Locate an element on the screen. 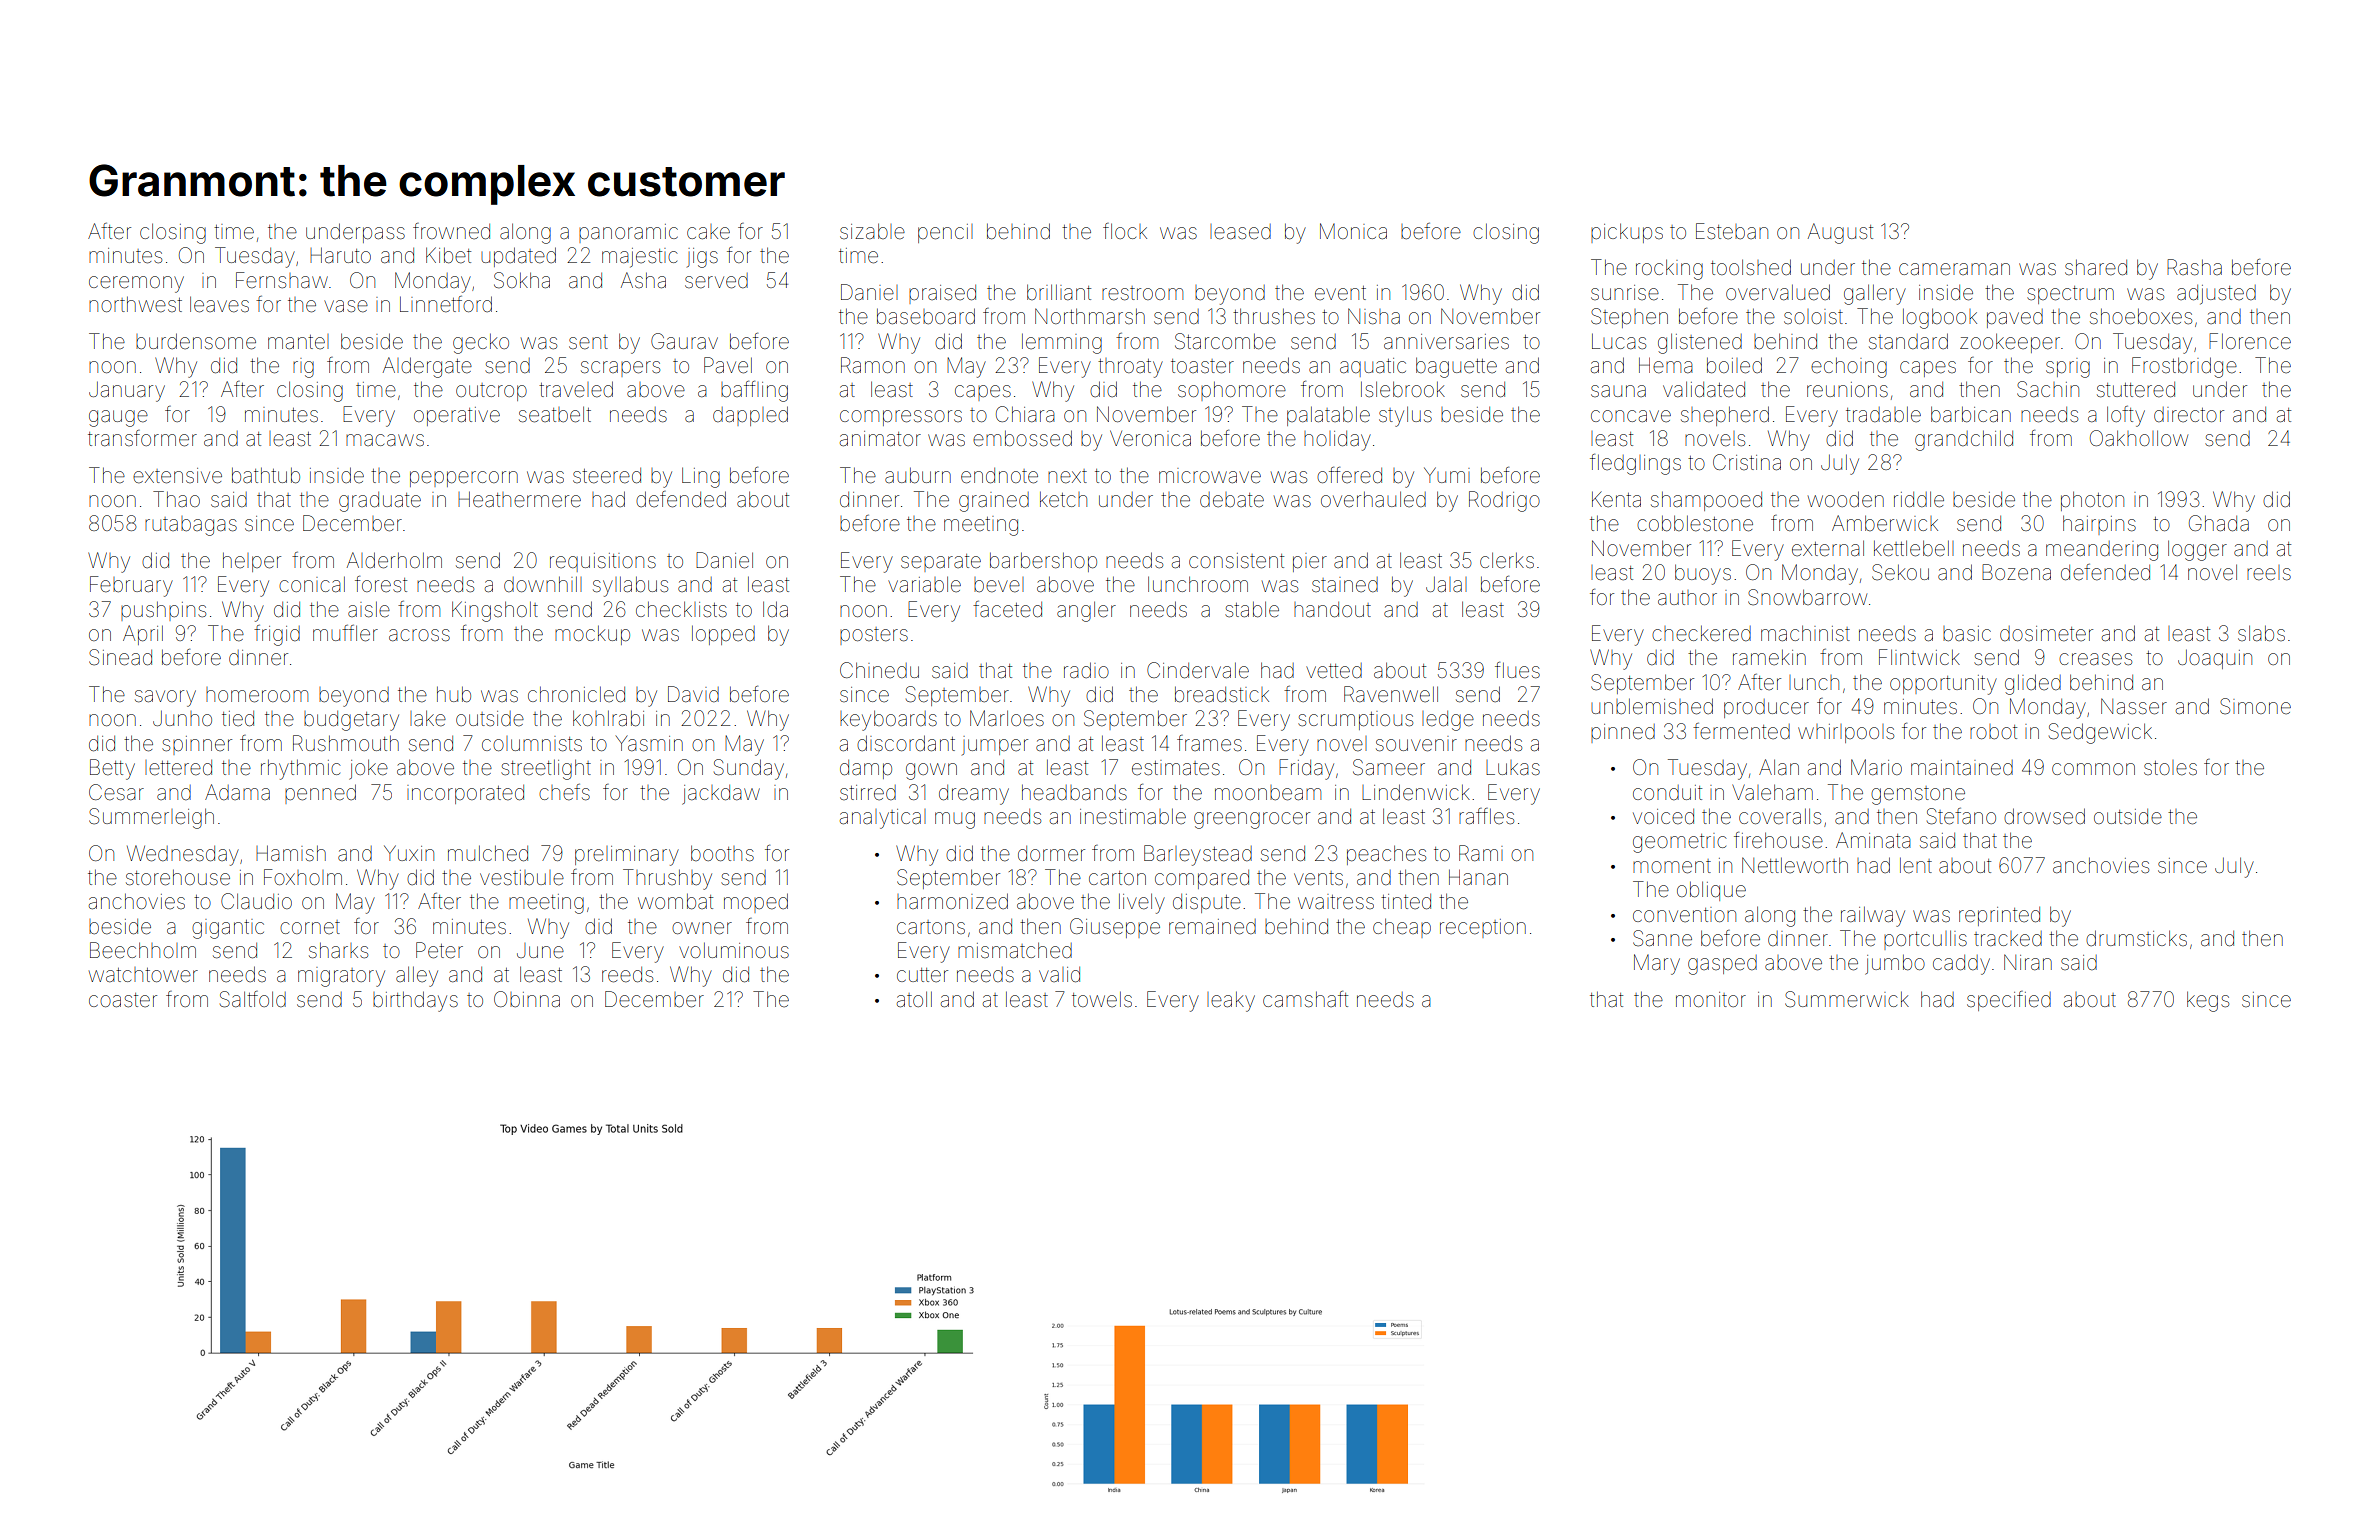 This screenshot has width=2380, height=1540. Esteban is located at coordinates (1732, 231).
